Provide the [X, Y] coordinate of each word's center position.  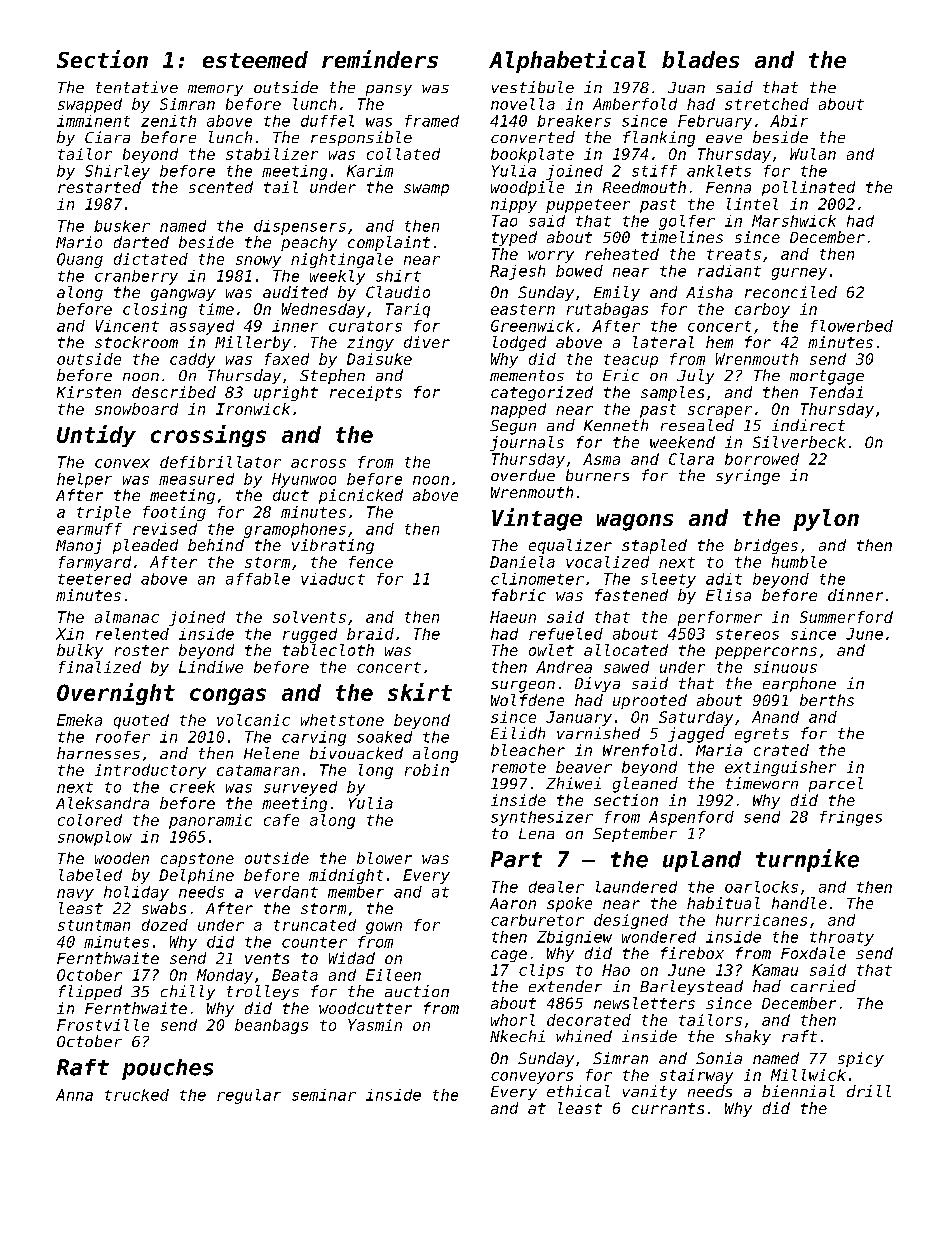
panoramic [210, 821]
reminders [380, 59]
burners [597, 475]
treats [734, 254]
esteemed [255, 59]
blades [700, 59]
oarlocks [761, 887]
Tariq [408, 310]
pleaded [145, 546]
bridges [766, 546]
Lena [536, 833]
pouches [167, 1069]
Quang [80, 260]
